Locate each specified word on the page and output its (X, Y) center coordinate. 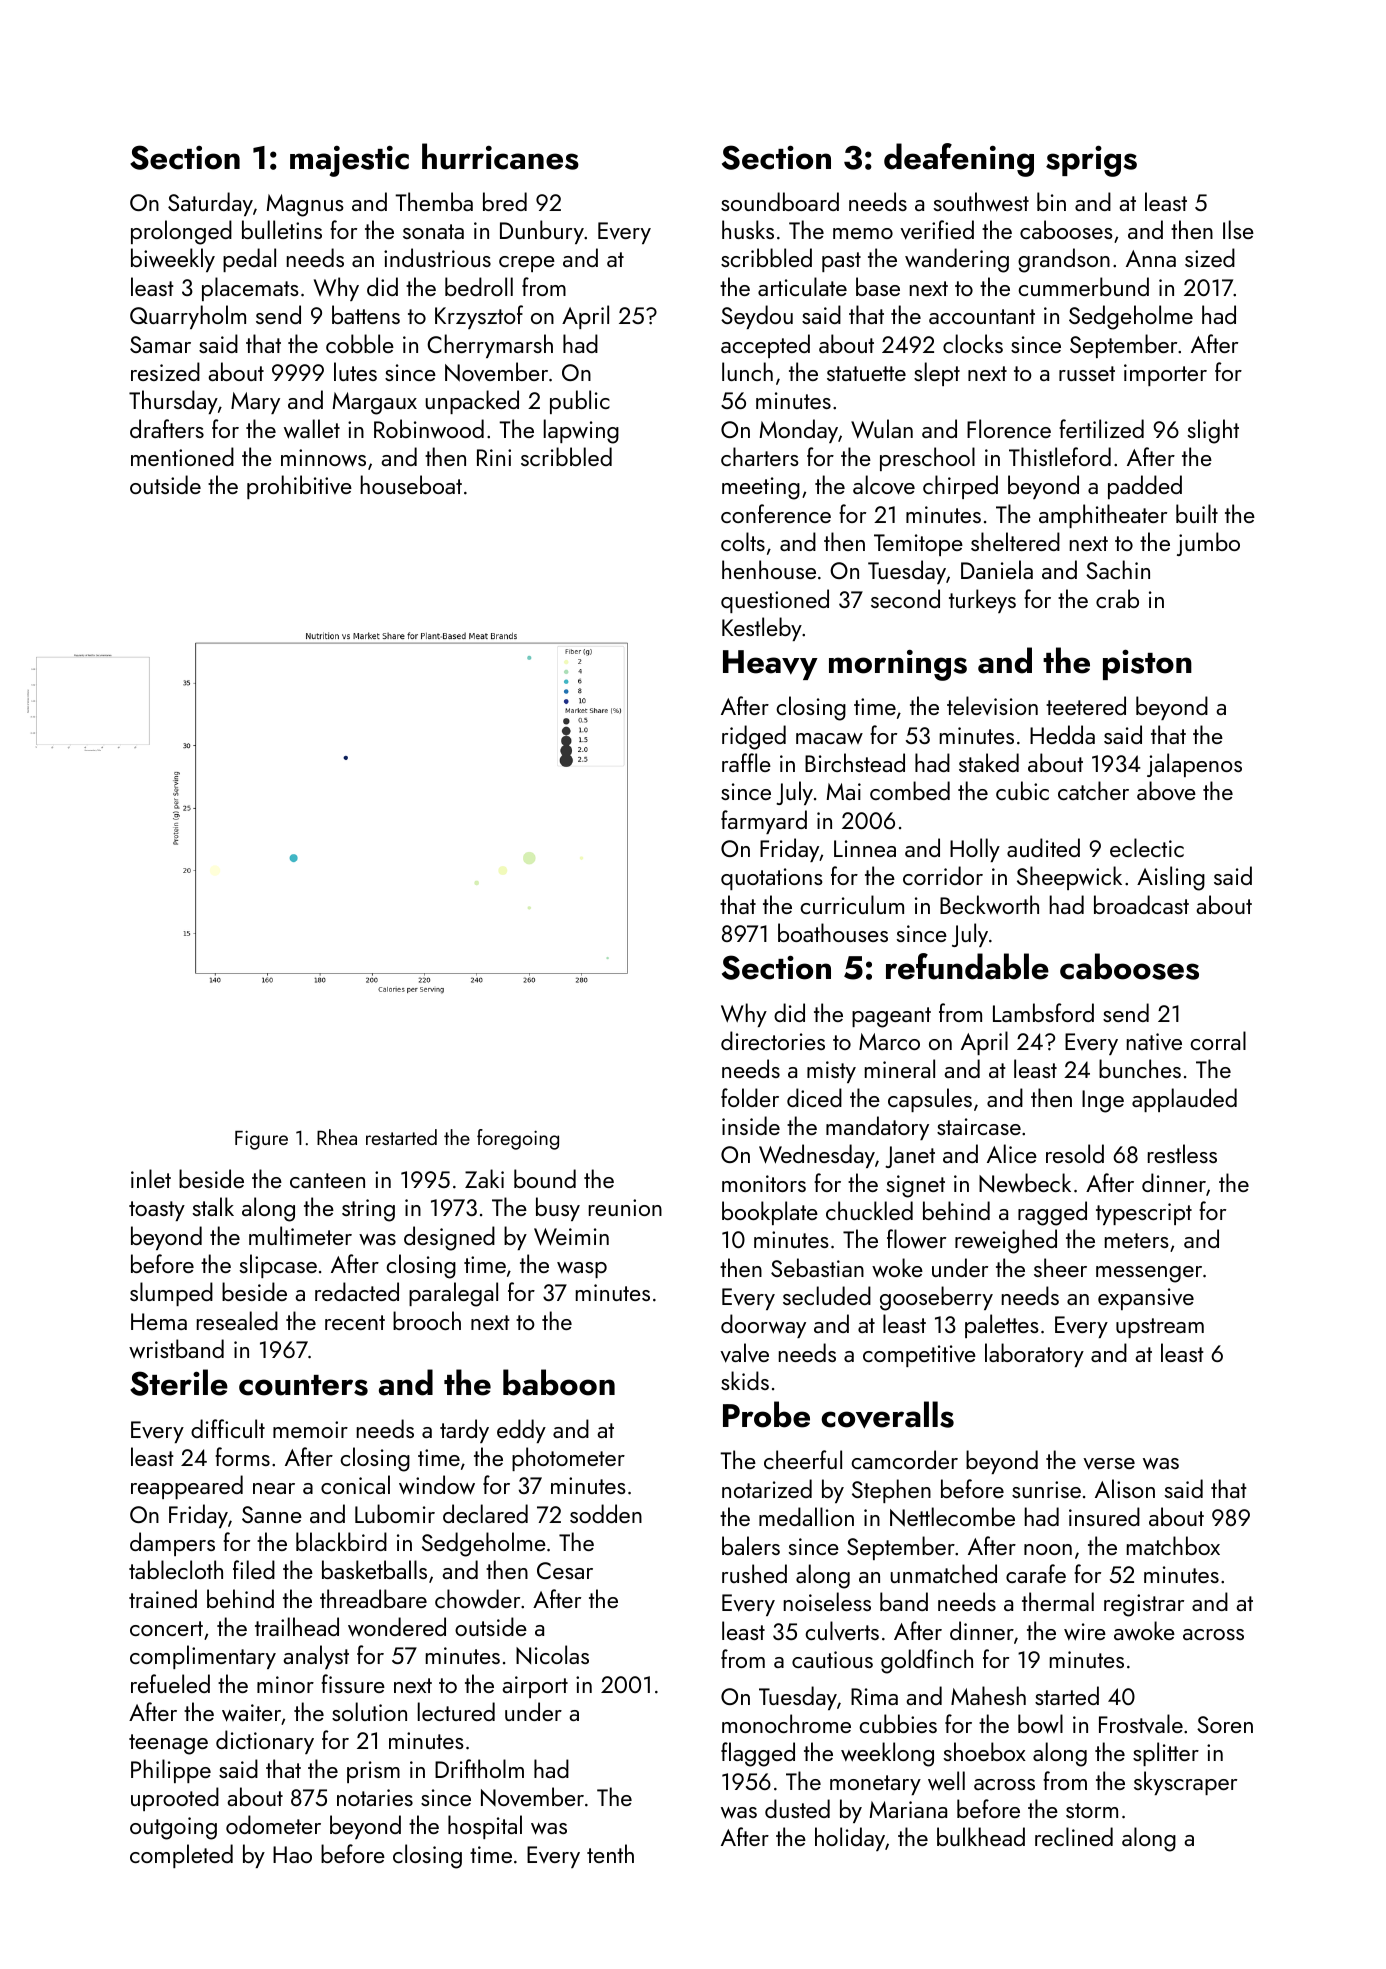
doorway (763, 1326)
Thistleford (1060, 456)
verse (1109, 1464)
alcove (884, 485)
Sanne (272, 1514)
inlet (151, 1178)
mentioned (182, 456)
